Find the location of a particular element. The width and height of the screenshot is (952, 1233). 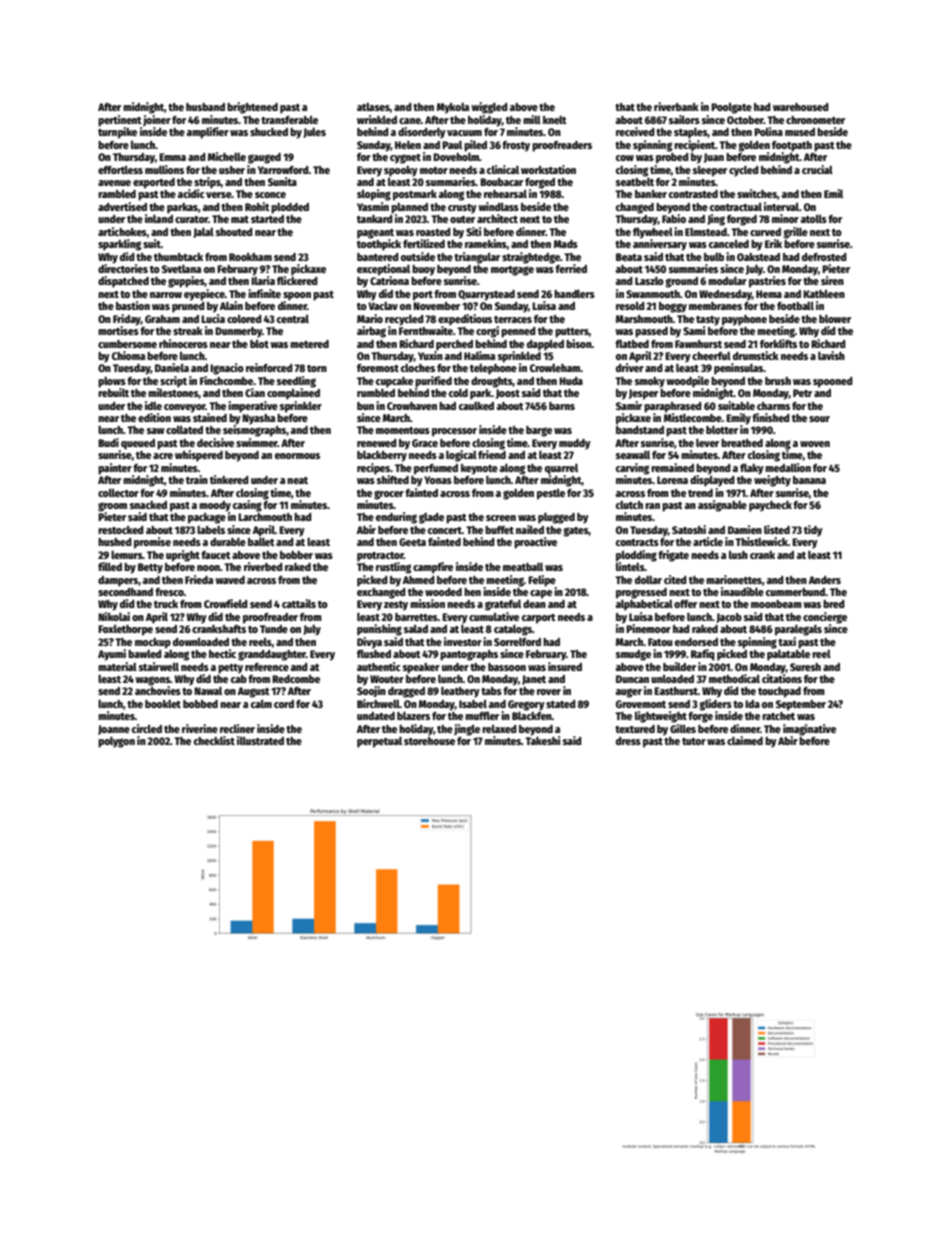

Thistlewick is located at coordinates (761, 541).
